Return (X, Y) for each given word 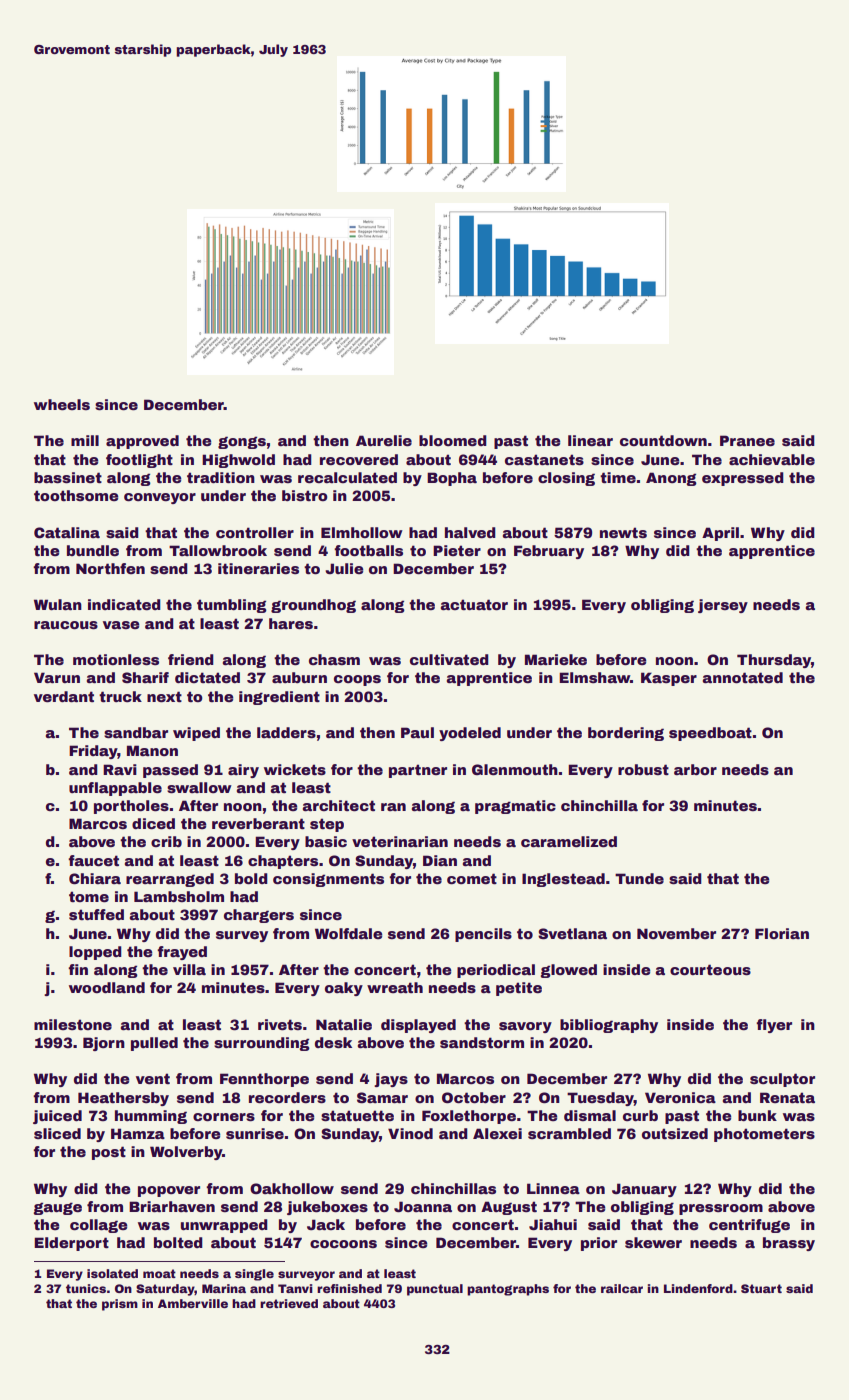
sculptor (782, 1080)
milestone (73, 1024)
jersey (723, 606)
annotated (743, 677)
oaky (344, 989)
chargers (259, 916)
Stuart (761, 1288)
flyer (774, 1026)
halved (470, 532)
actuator (474, 604)
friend (191, 659)
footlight (139, 461)
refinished (349, 1288)
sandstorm (482, 1042)
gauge (58, 1208)
